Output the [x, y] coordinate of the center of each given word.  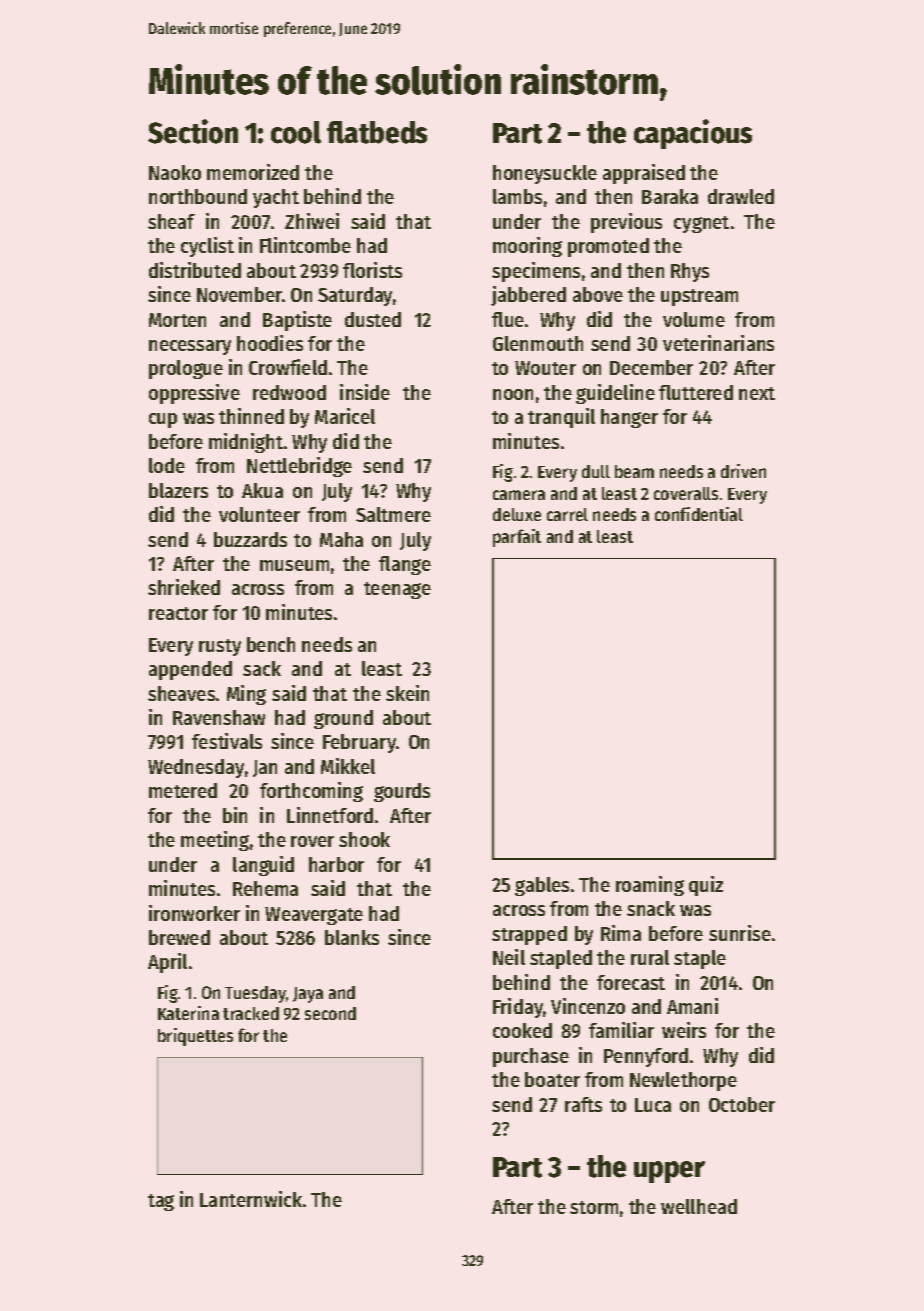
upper [669, 1172]
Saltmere [393, 514]
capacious [693, 134]
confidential [699, 514]
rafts [583, 1104]
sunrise [740, 933]
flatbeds [377, 132]
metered [183, 790]
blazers [178, 490]
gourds [402, 792]
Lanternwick [251, 1199]
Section [193, 131]
